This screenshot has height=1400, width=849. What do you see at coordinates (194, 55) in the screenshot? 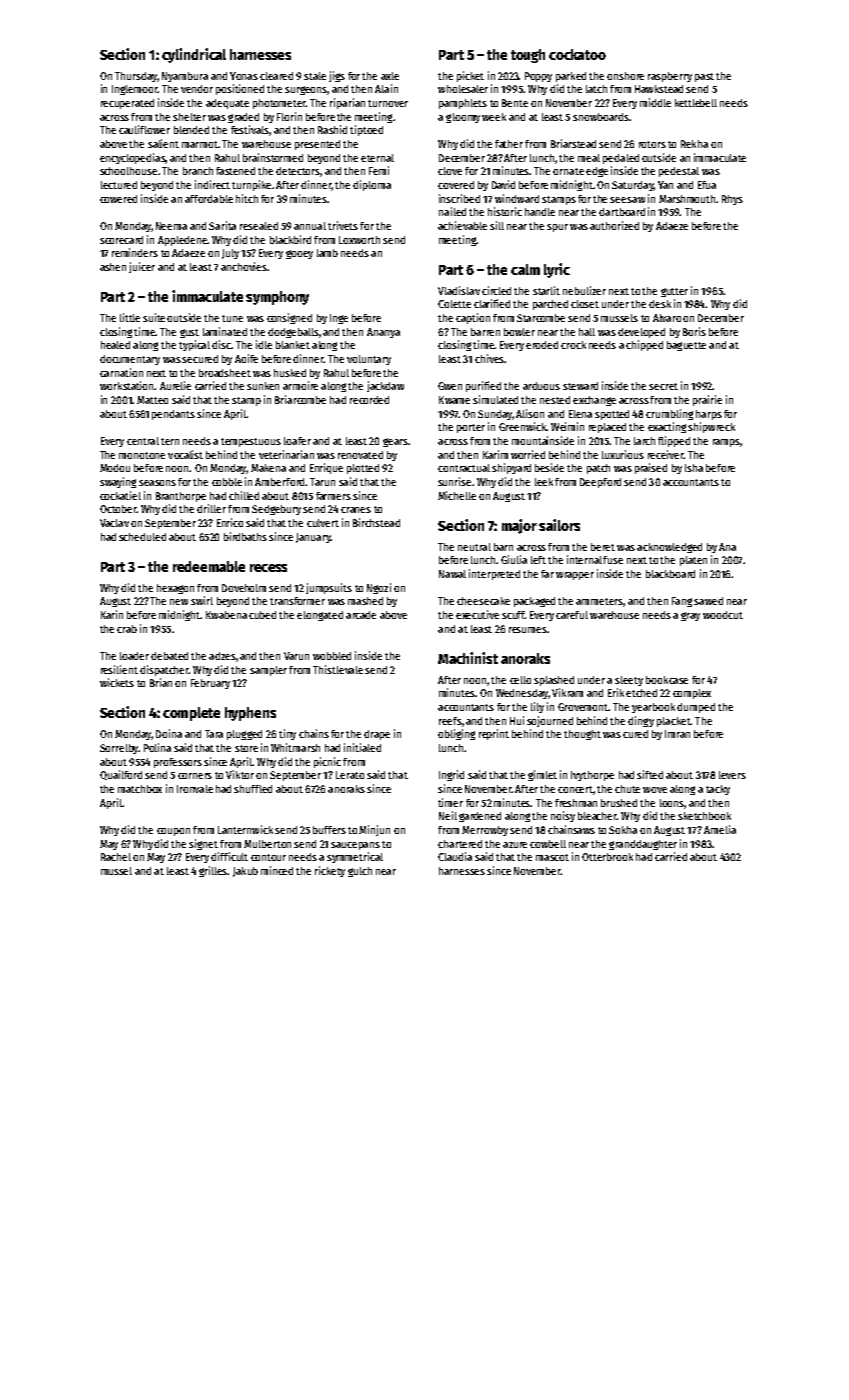
I see `cylindrical` at bounding box center [194, 55].
